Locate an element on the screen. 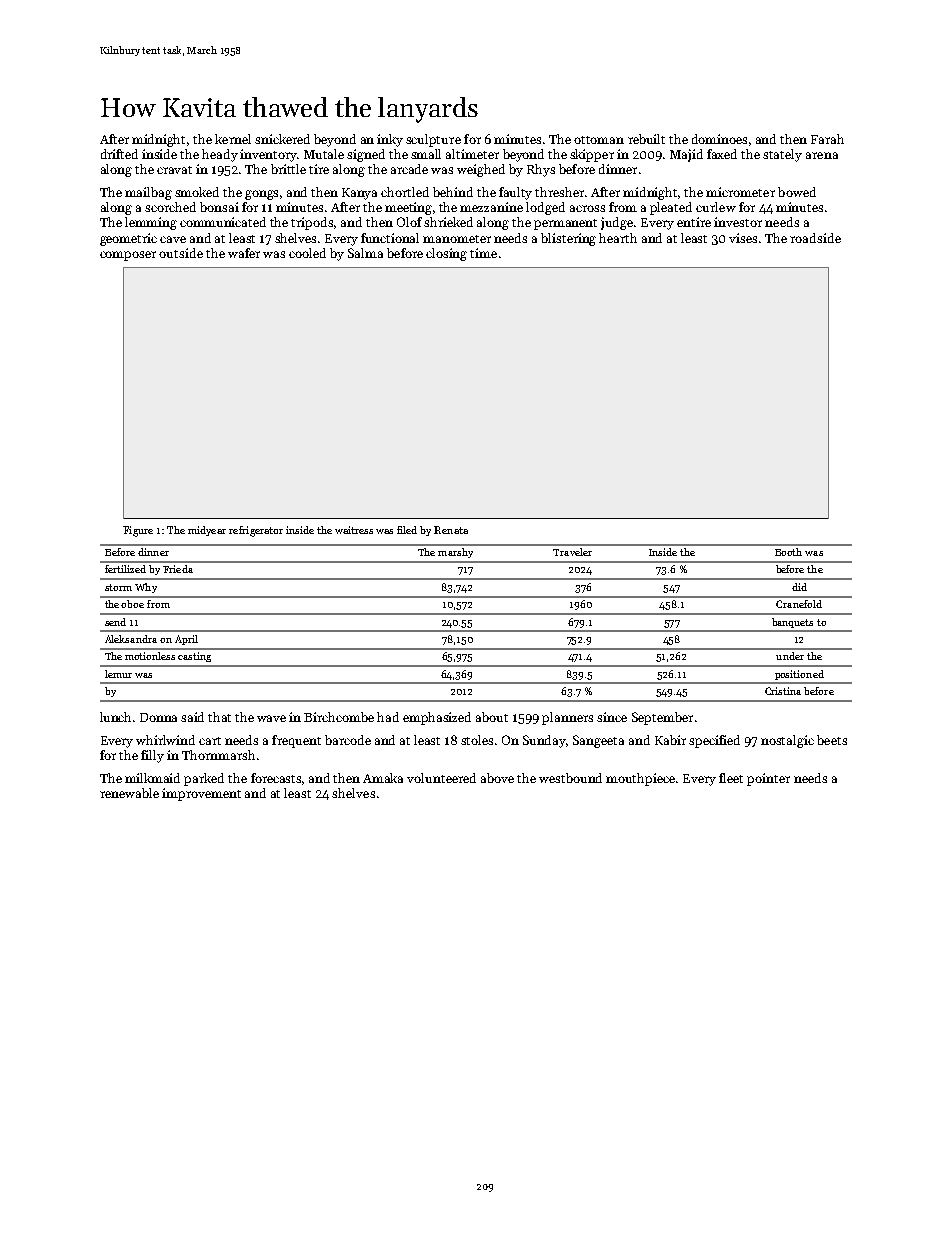 Image resolution: width=952 pixels, height=1233 pixels. cooled is located at coordinates (307, 253).
